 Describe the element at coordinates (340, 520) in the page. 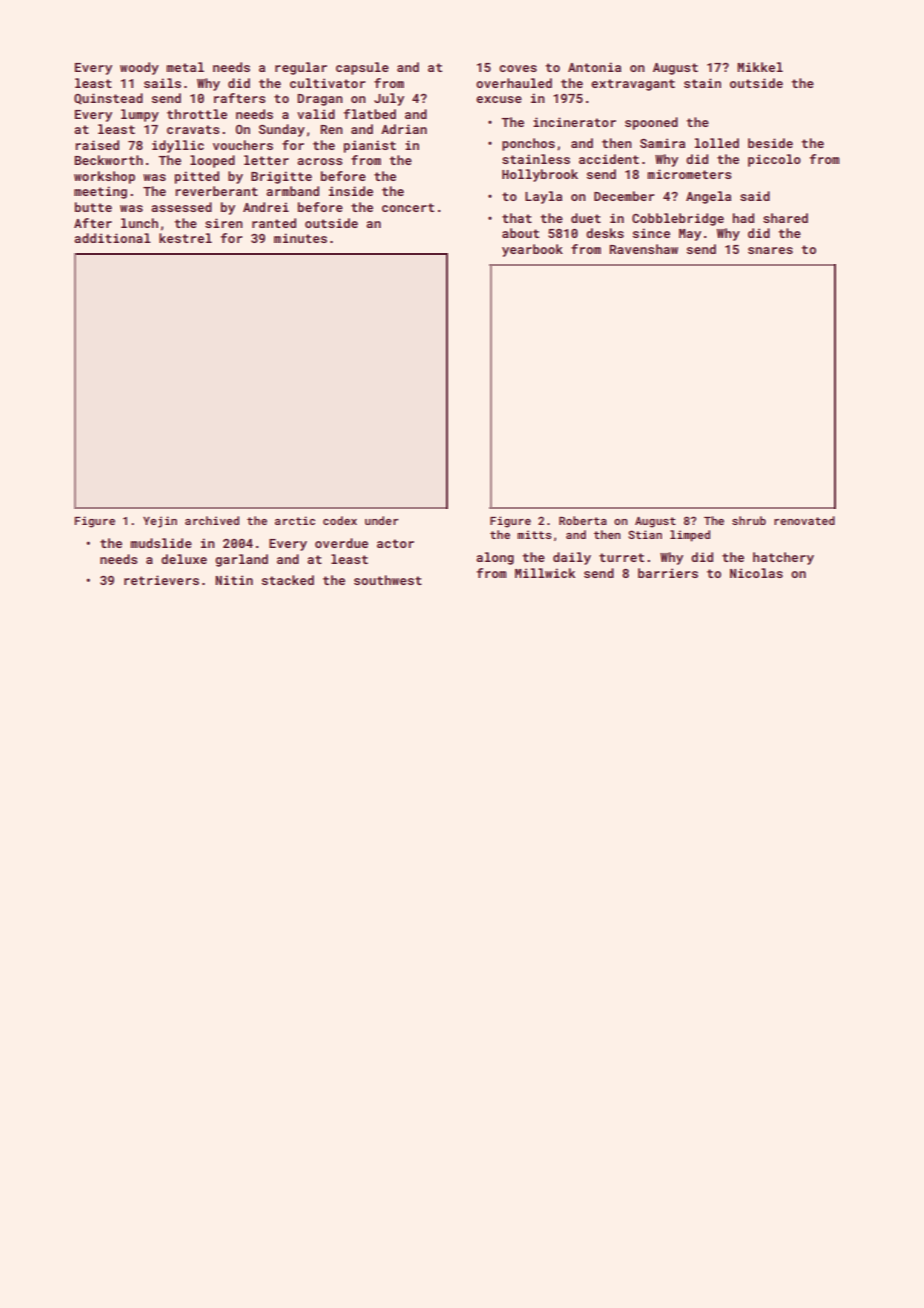

I see `codex` at that location.
